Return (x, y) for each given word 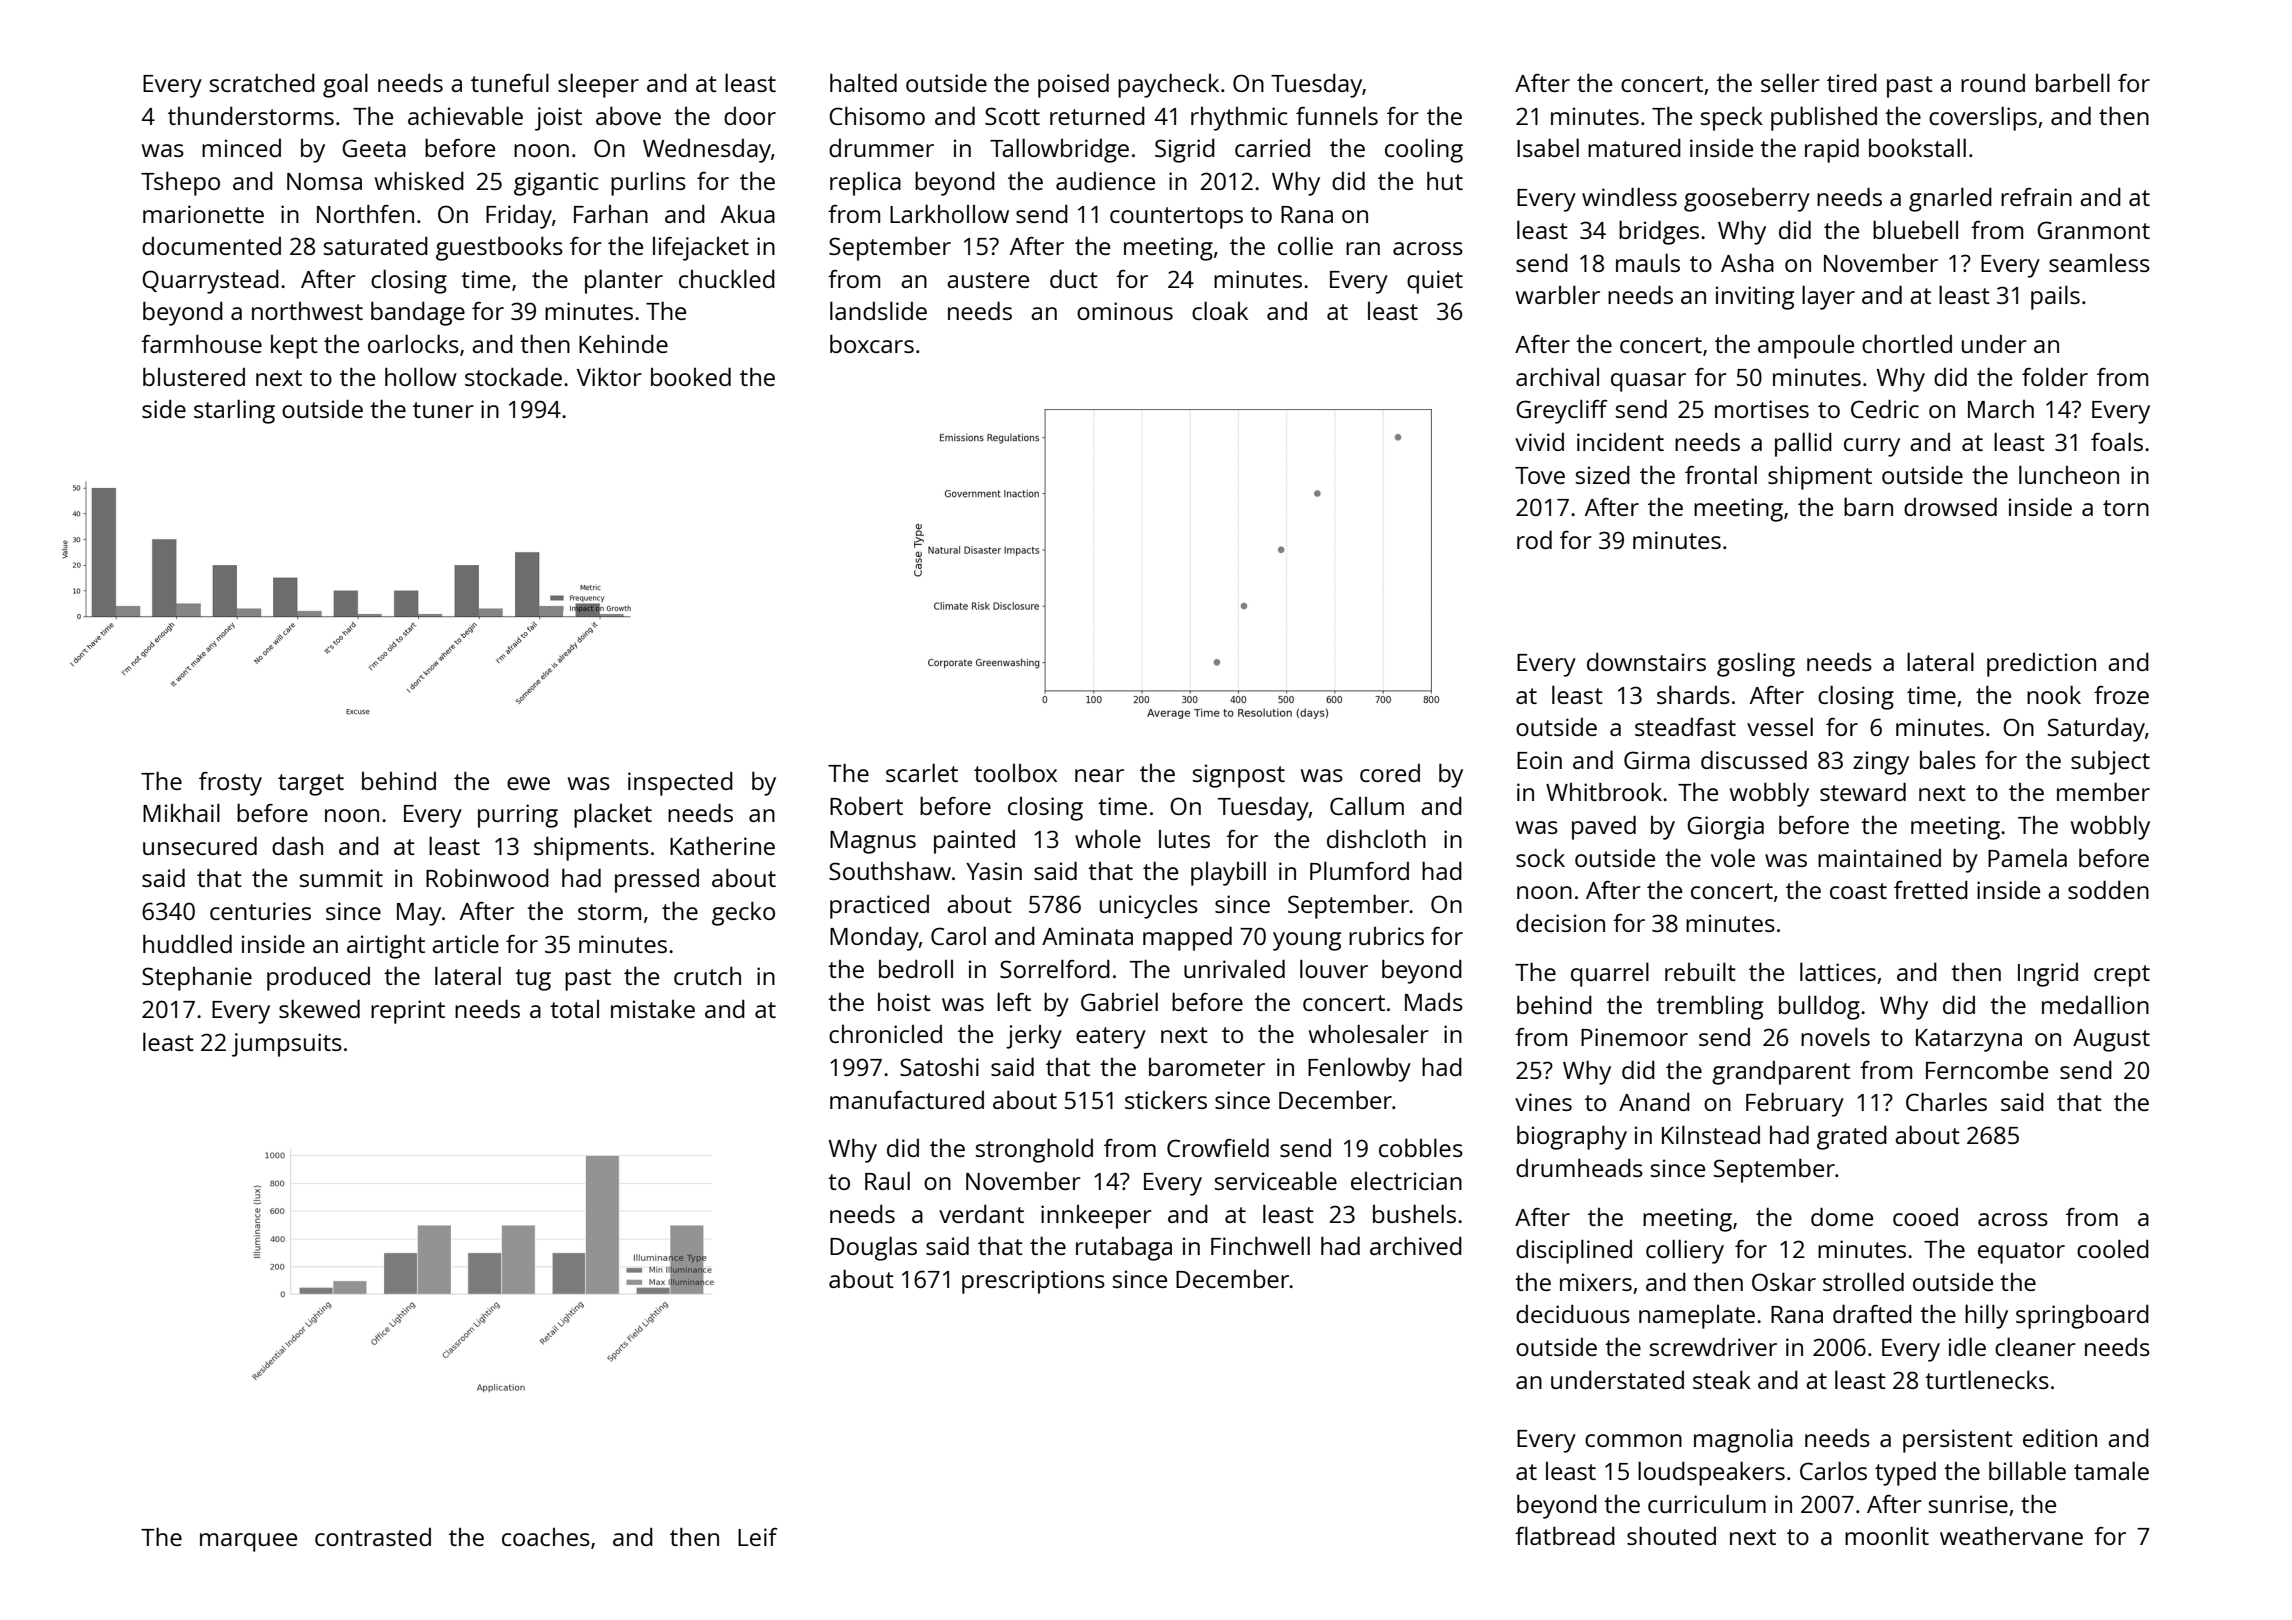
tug (533, 980)
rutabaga (1124, 1249)
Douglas (873, 1248)
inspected (680, 783)
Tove (1540, 475)
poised (1073, 85)
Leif (758, 1537)
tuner (443, 410)
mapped (1187, 938)
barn (1868, 506)
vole (1733, 857)
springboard (2082, 1316)
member (2103, 791)
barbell (2073, 82)
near (1099, 775)
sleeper (598, 85)
